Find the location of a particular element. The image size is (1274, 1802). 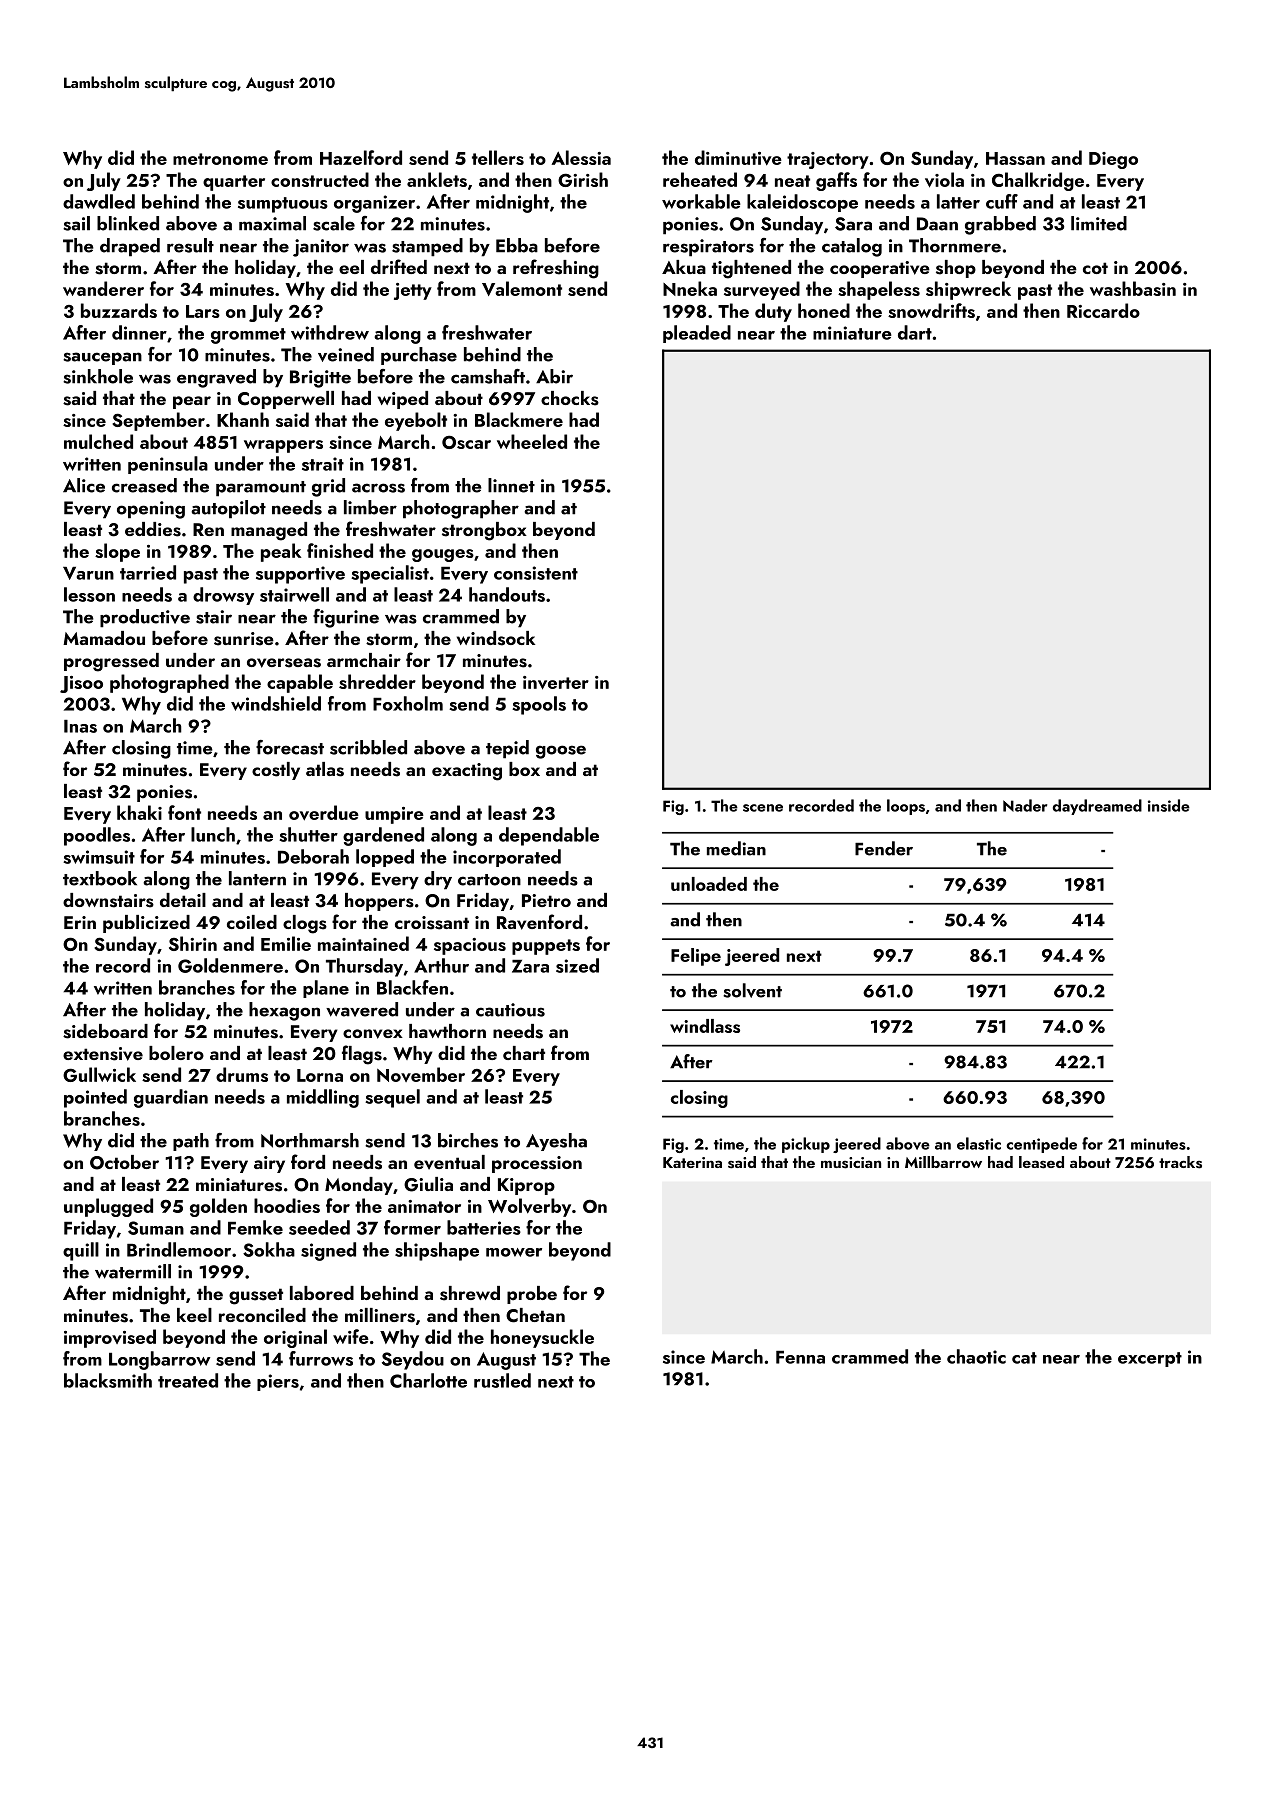

photographed is located at coordinates (169, 683).
